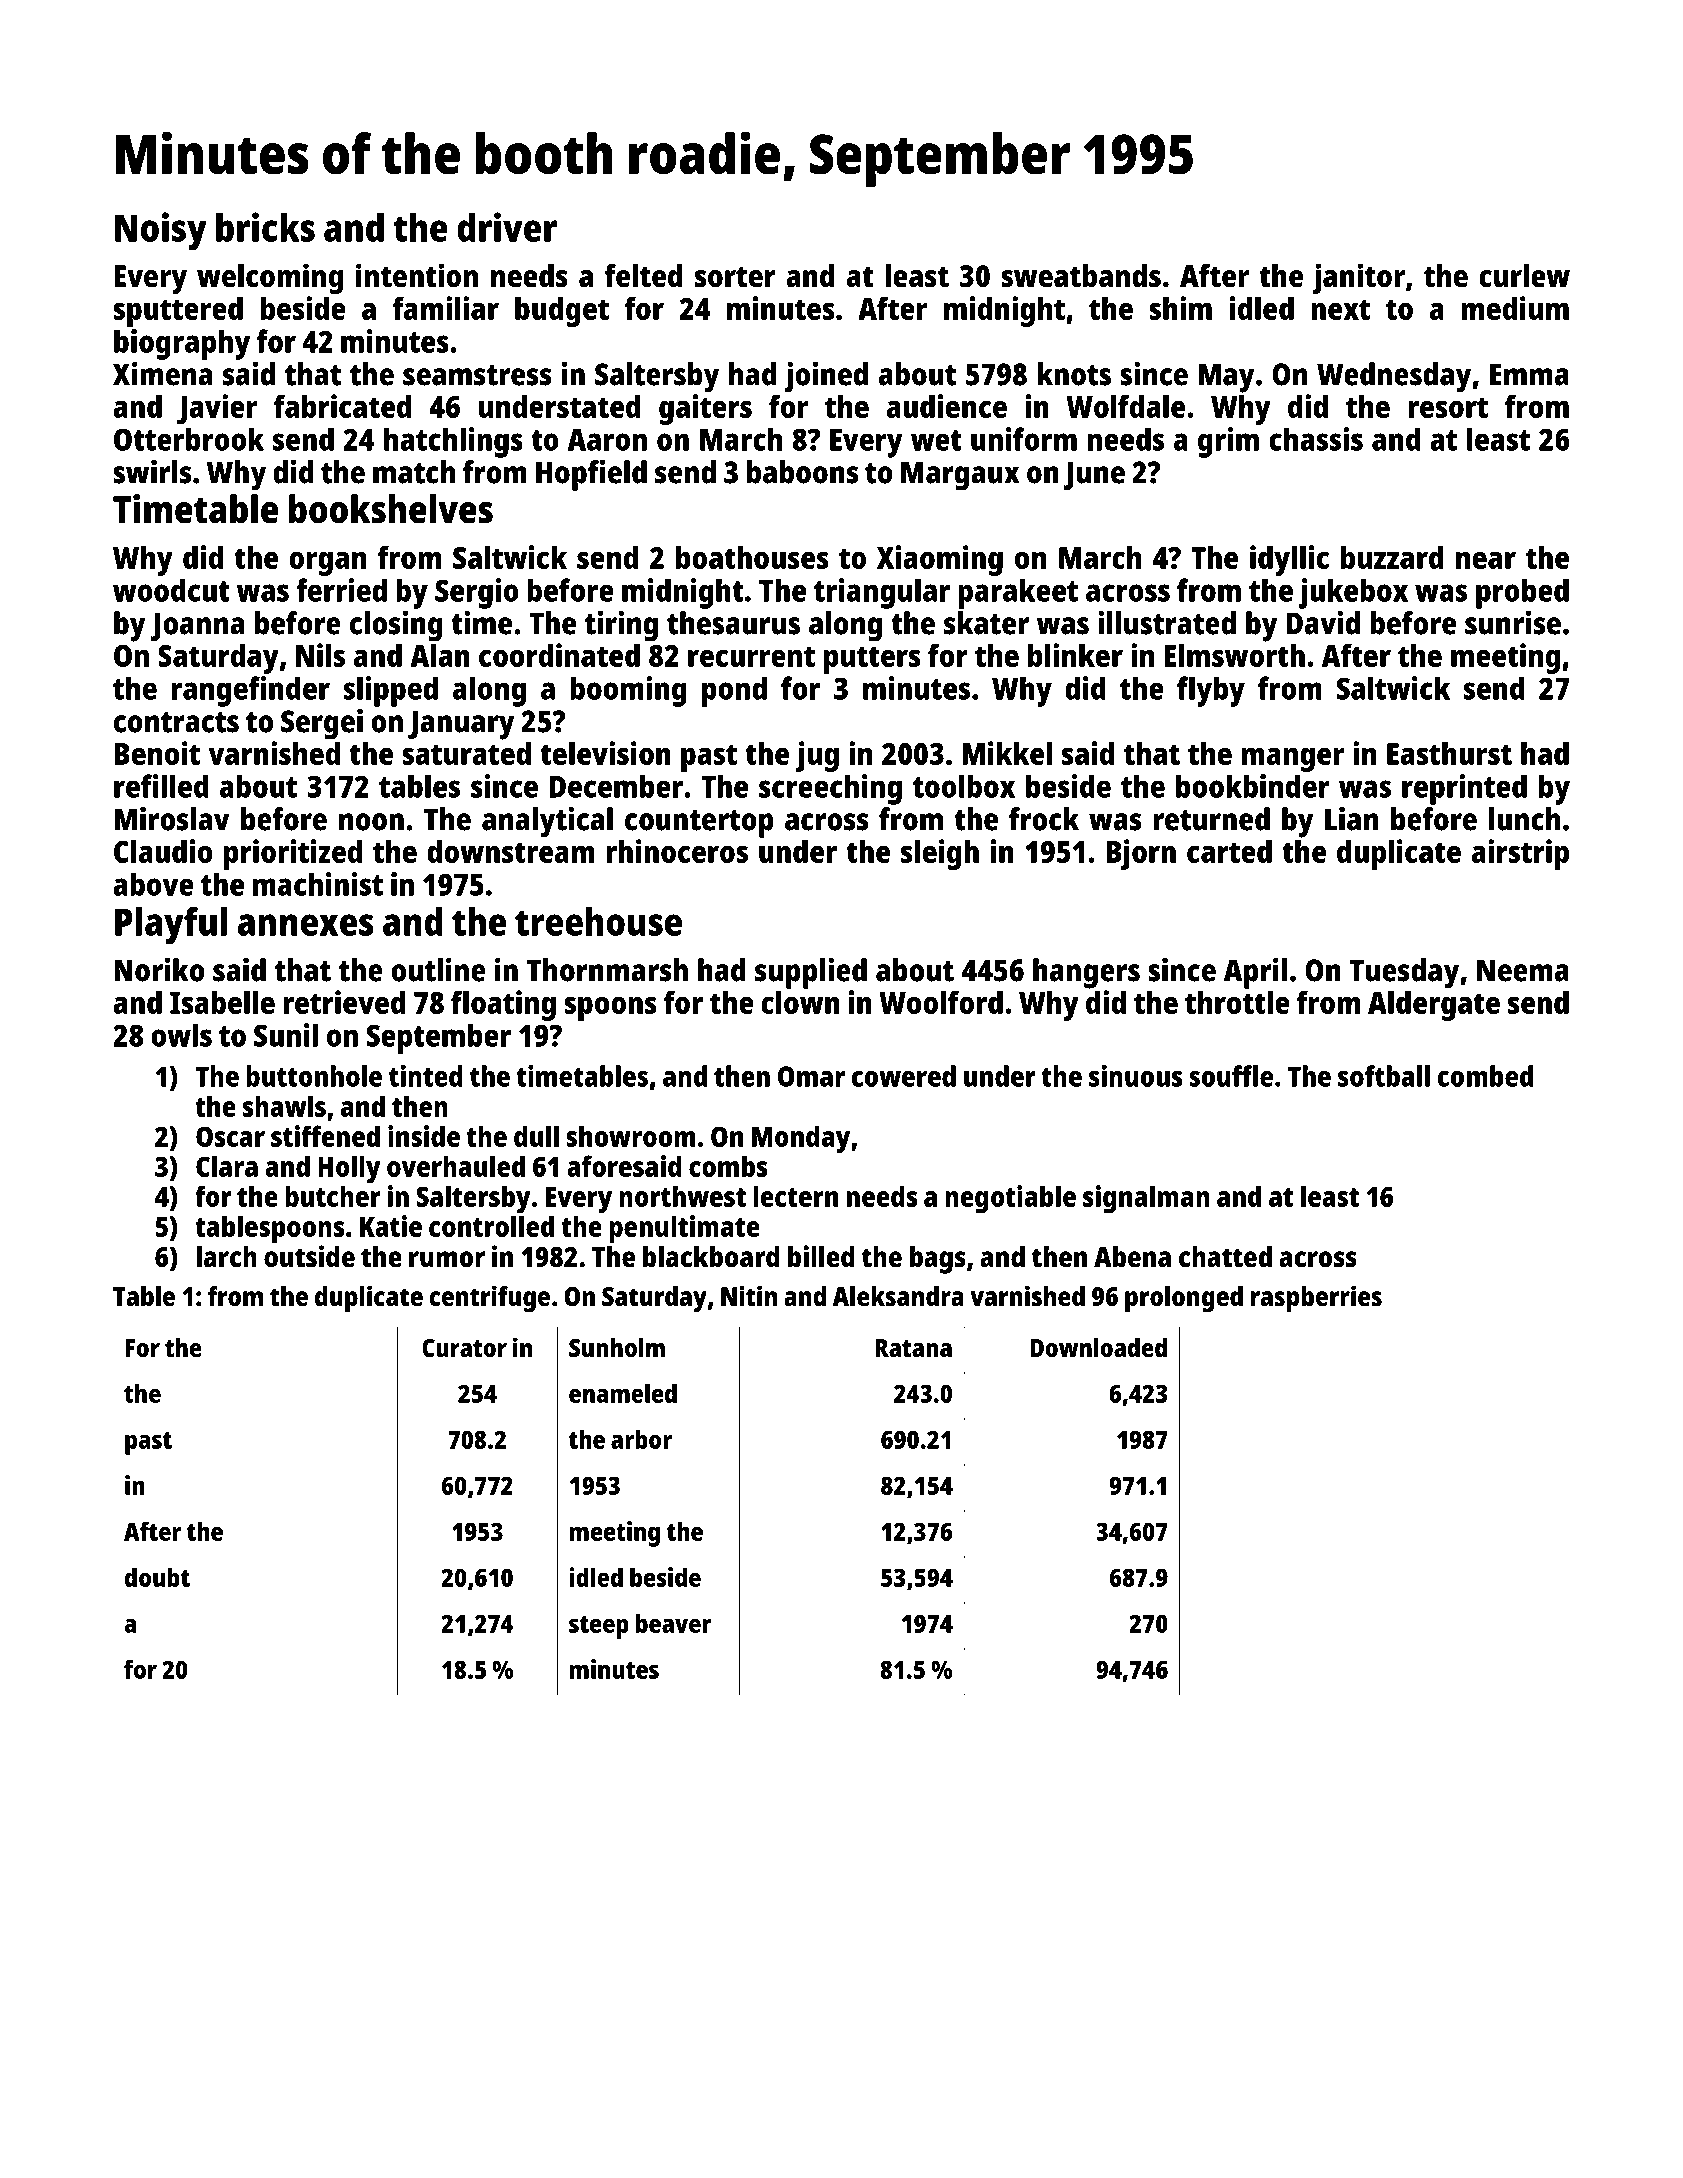 The image size is (1683, 2178). What do you see at coordinates (477, 375) in the page?
I see `seamstress` at bounding box center [477, 375].
